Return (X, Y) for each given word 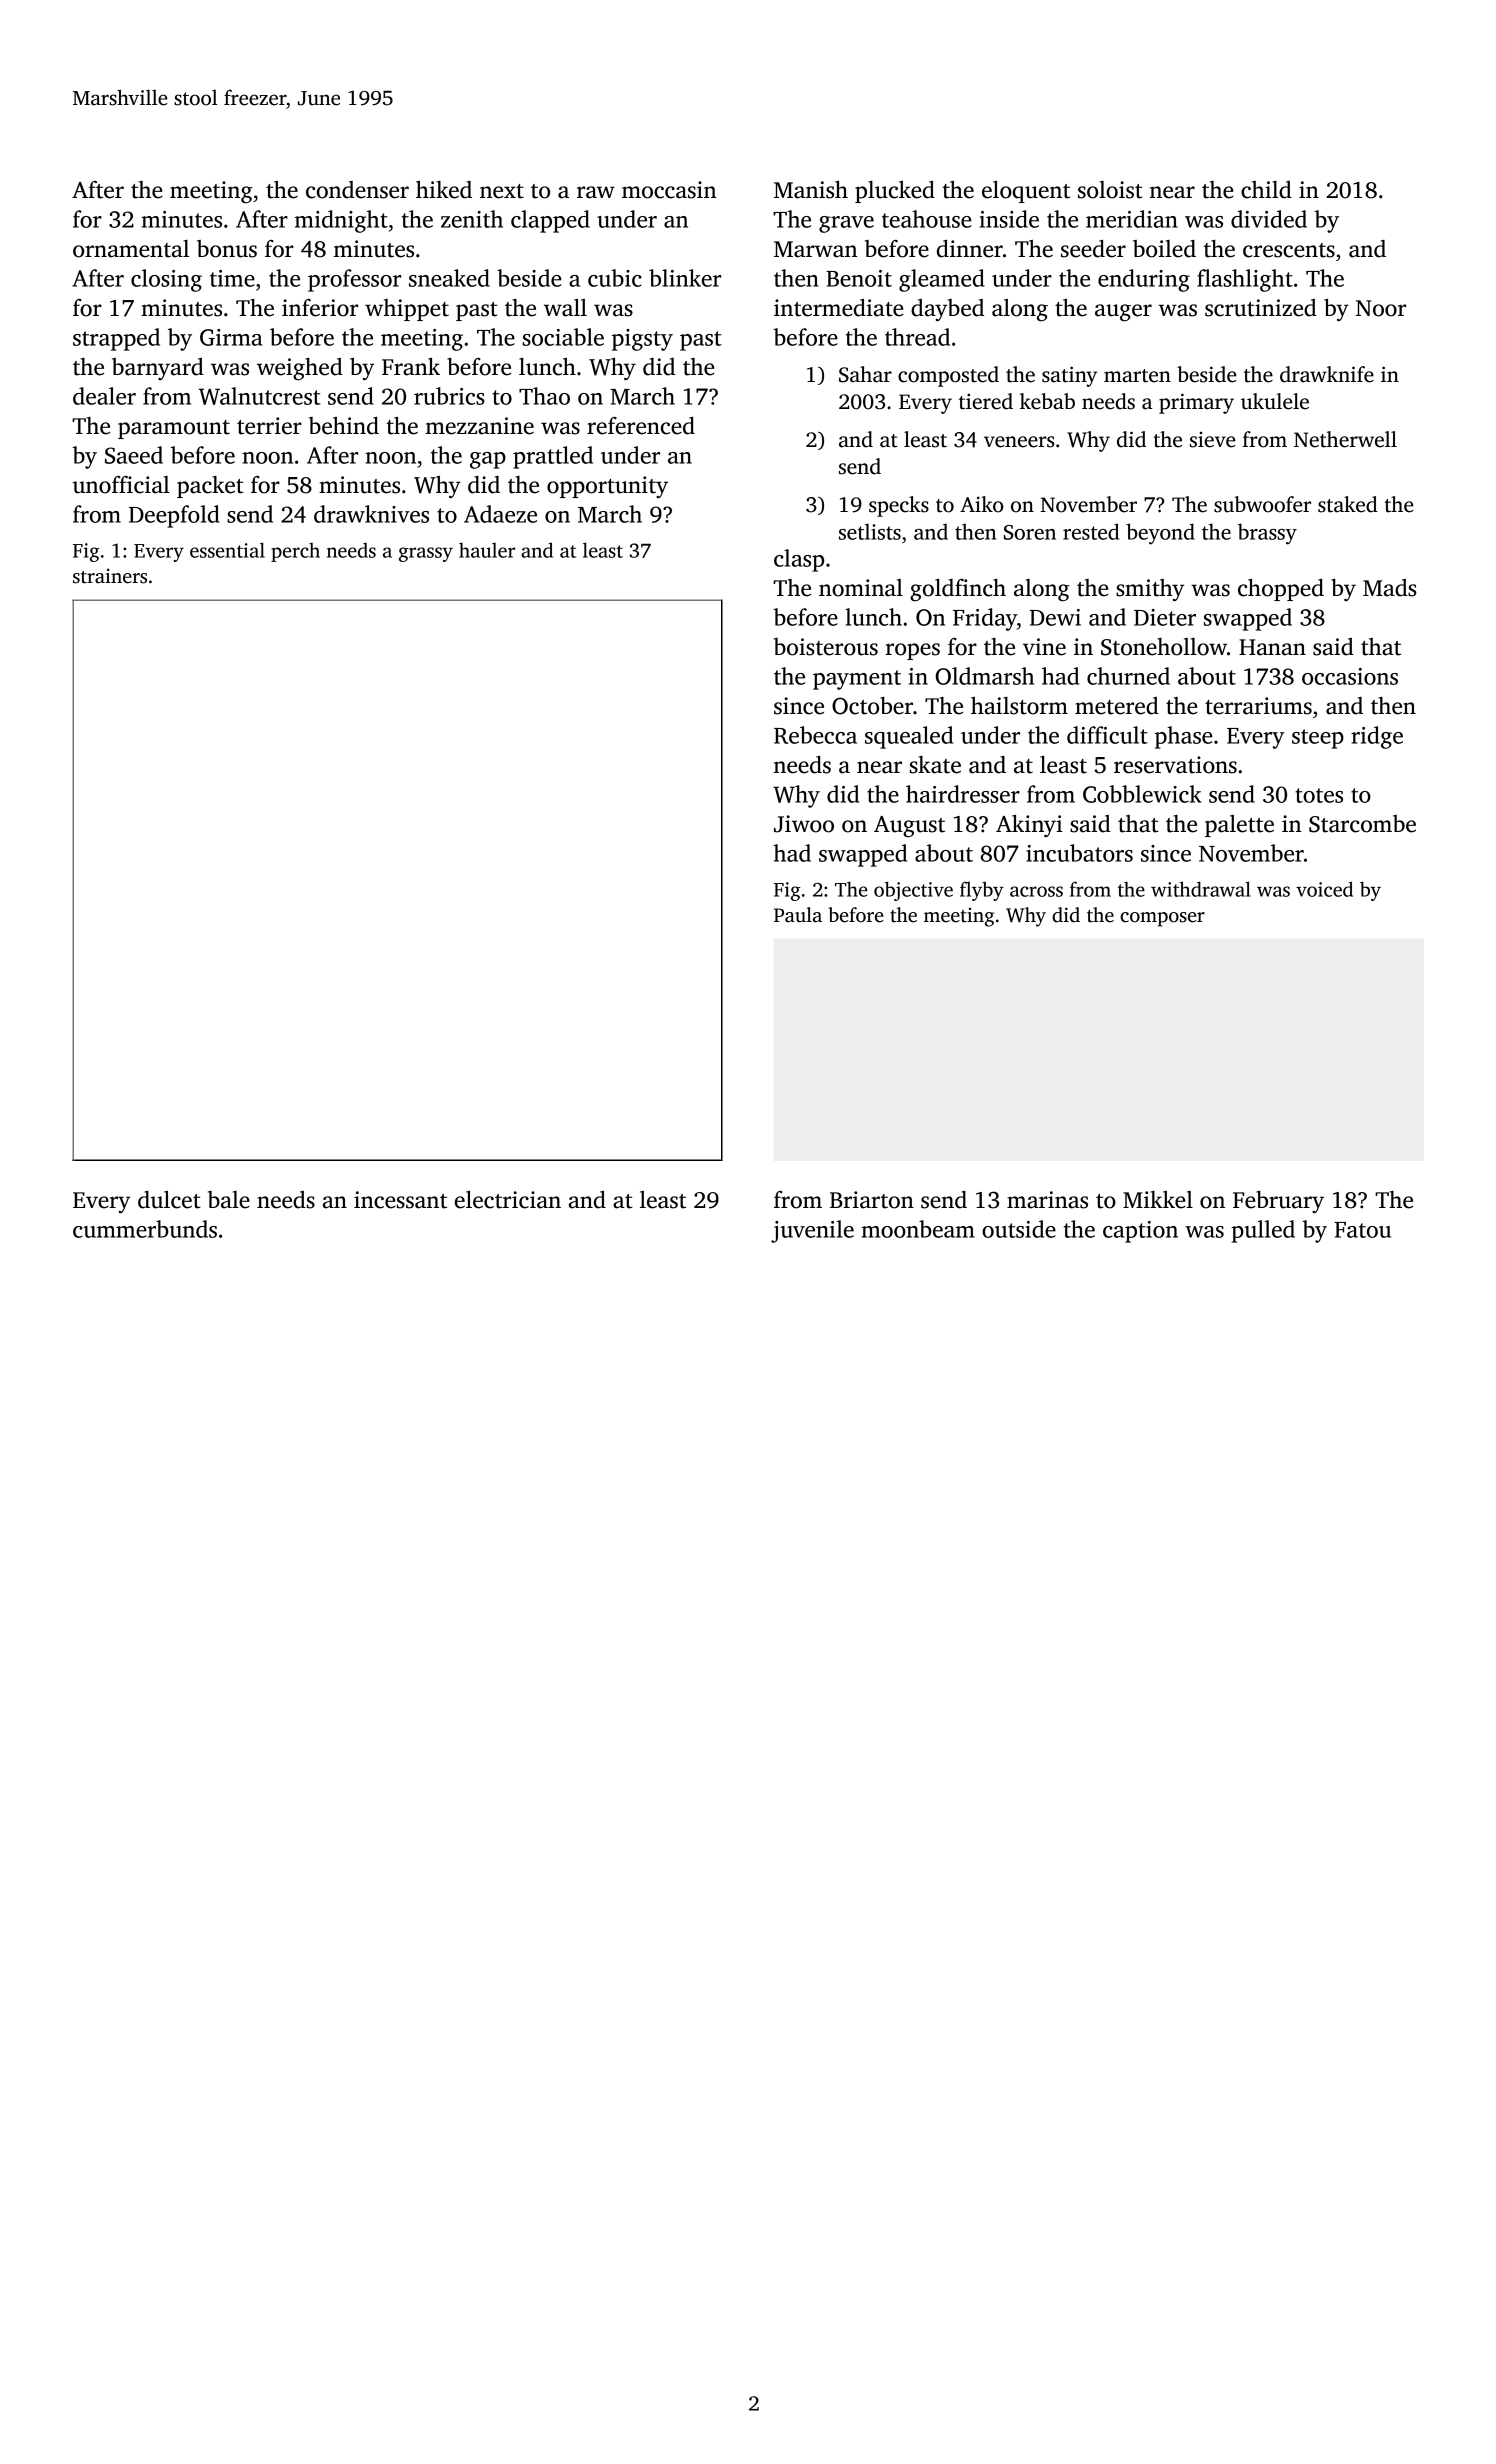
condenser (357, 190)
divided (1269, 219)
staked (1348, 504)
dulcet (169, 1200)
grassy (426, 554)
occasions (1350, 676)
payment (857, 680)
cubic (615, 278)
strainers (110, 576)
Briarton (872, 1200)
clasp (799, 560)
